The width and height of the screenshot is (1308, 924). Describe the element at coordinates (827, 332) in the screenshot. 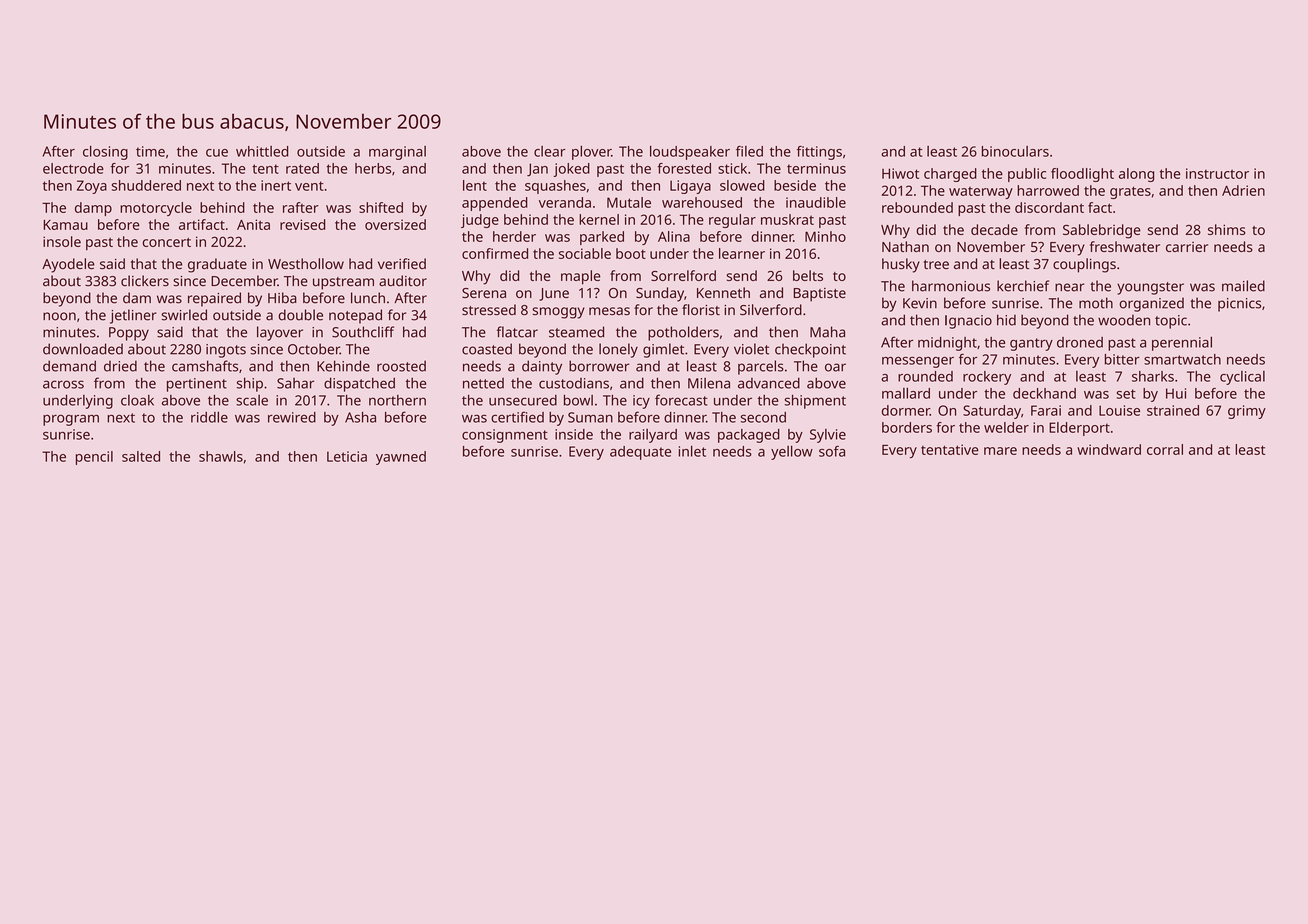

I see `Maha` at that location.
